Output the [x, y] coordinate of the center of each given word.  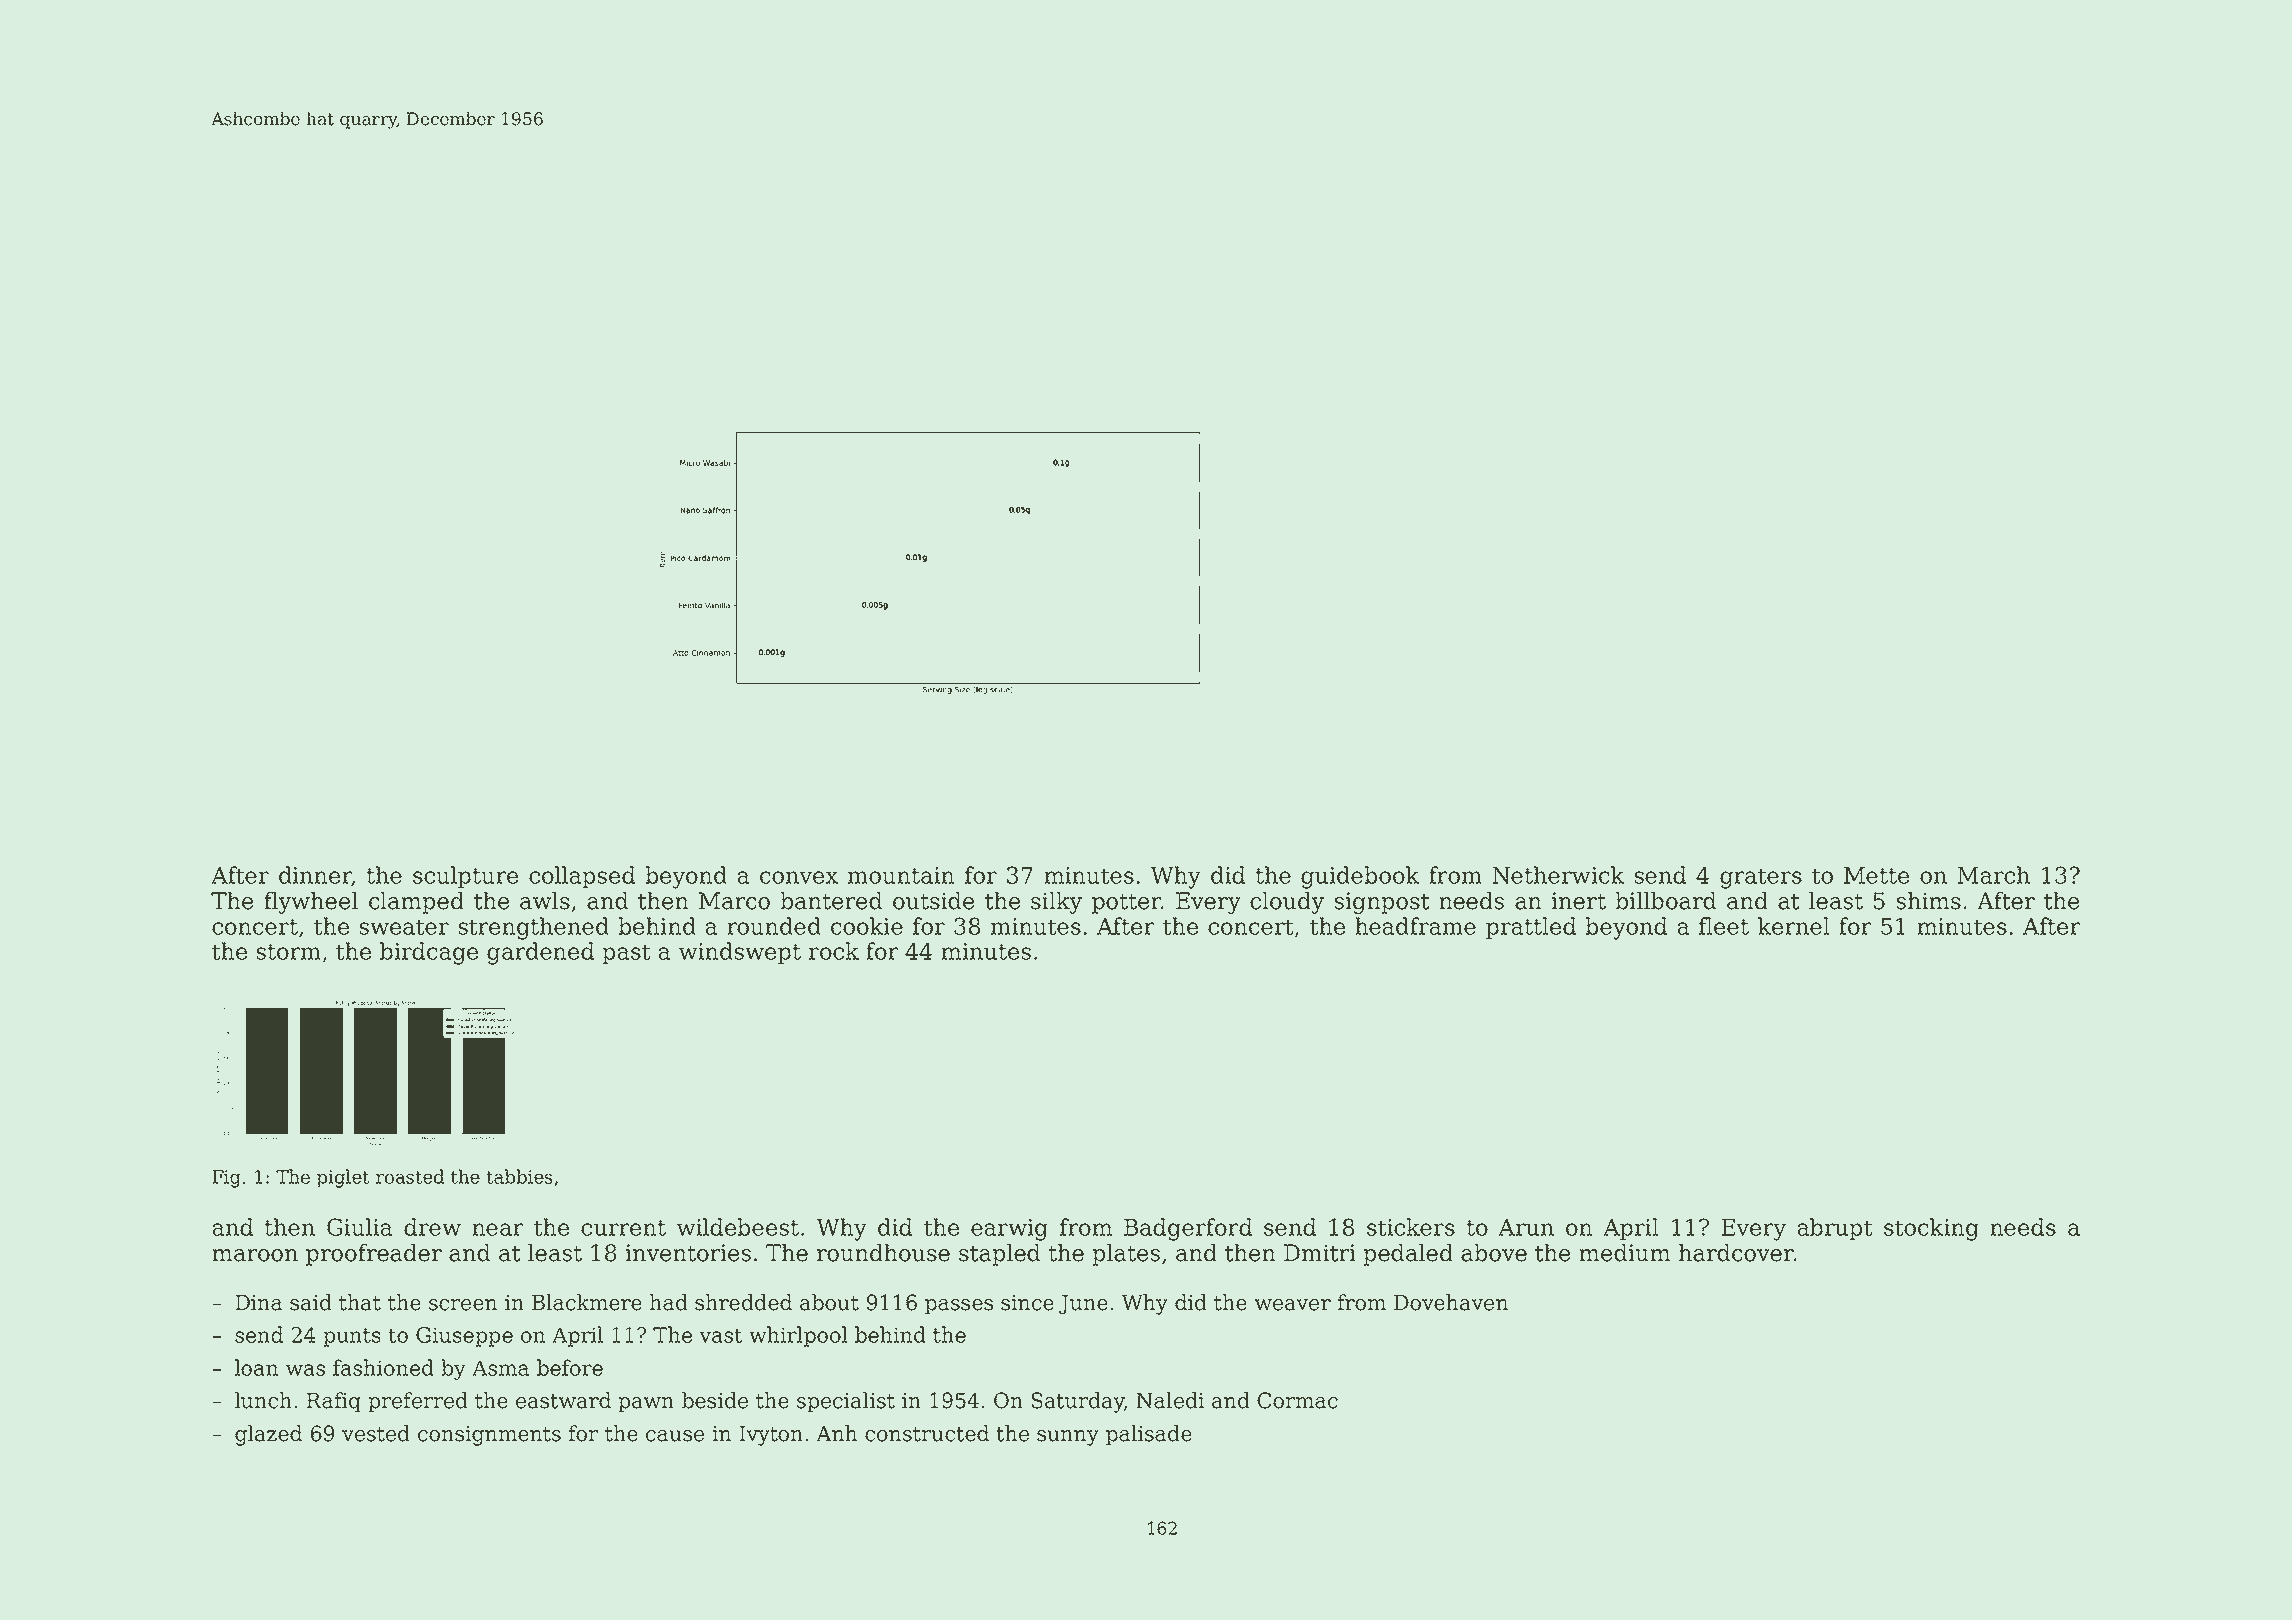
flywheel [311, 903]
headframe [1415, 926]
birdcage [429, 953]
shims [1929, 901]
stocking [1931, 1229]
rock [834, 951]
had [668, 1302]
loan [256, 1367]
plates [1126, 1255]
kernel [1794, 926]
